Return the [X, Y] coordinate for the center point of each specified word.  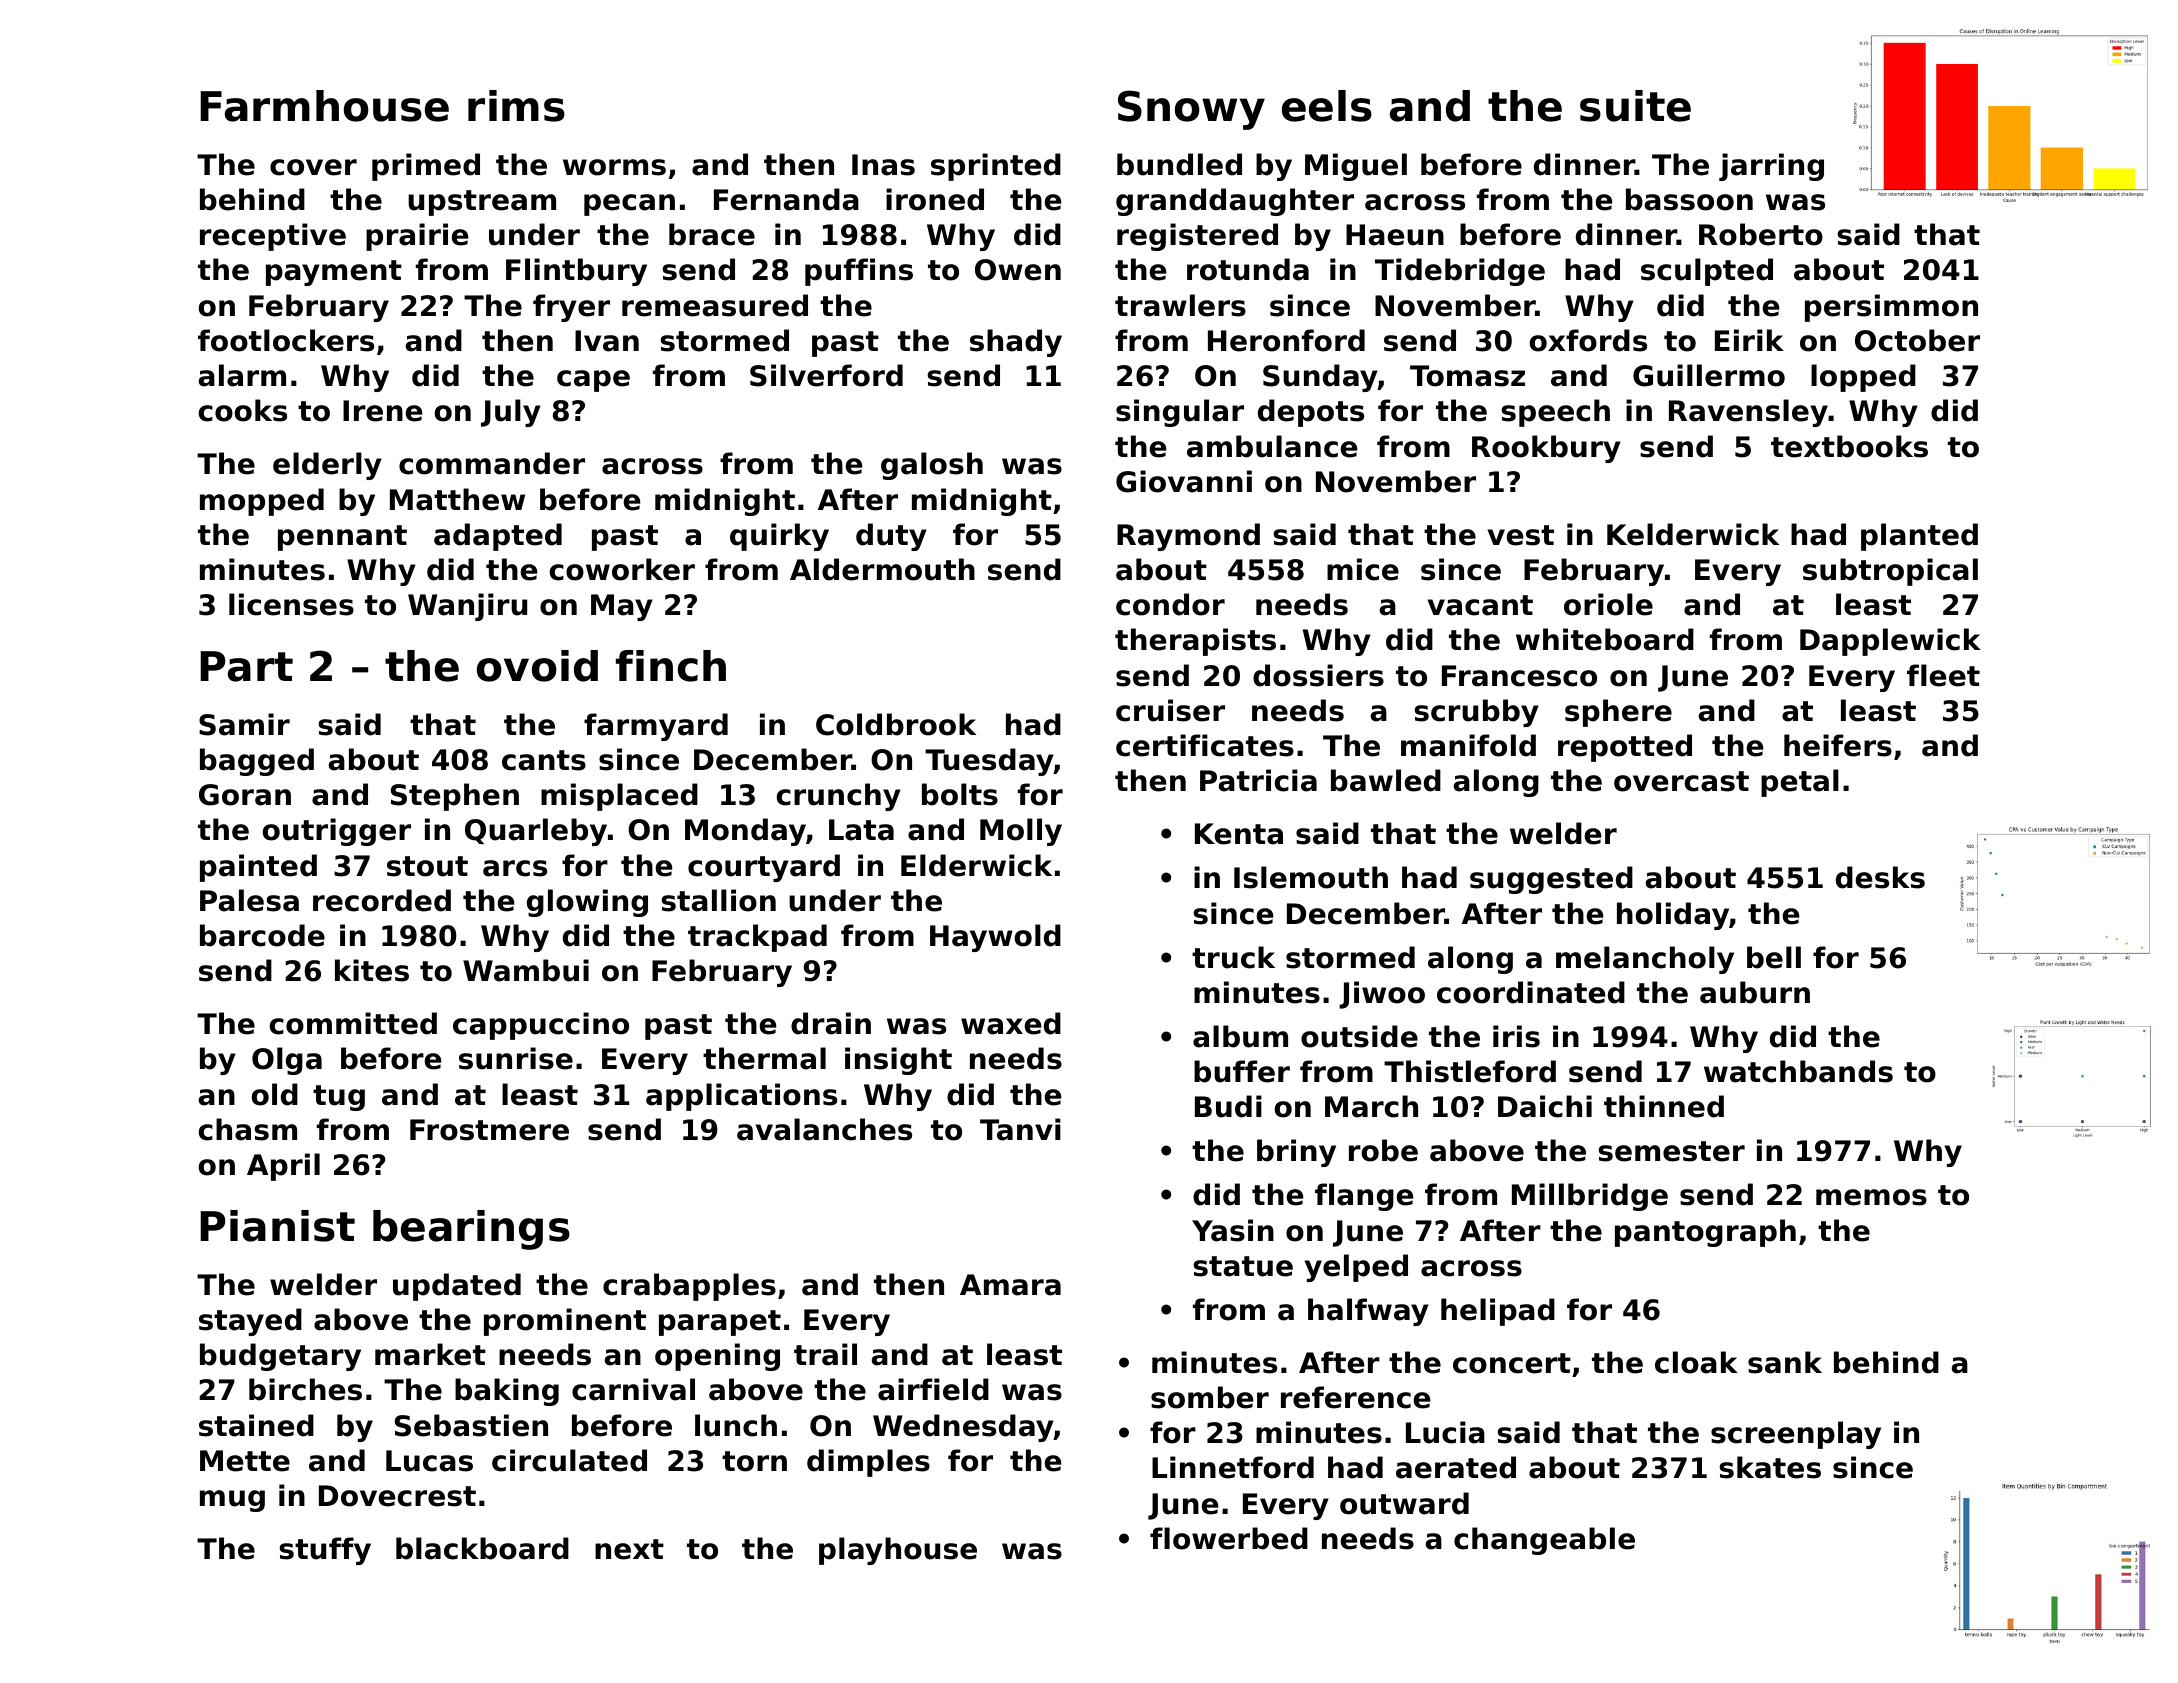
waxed [1011, 1023]
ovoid [537, 666]
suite [1635, 106]
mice [1363, 569]
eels [1327, 106]
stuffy [325, 1551]
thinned [1664, 1106]
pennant [342, 538]
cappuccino [541, 1026]
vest [1521, 535]
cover [313, 167]
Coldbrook [896, 724]
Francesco [1519, 676]
